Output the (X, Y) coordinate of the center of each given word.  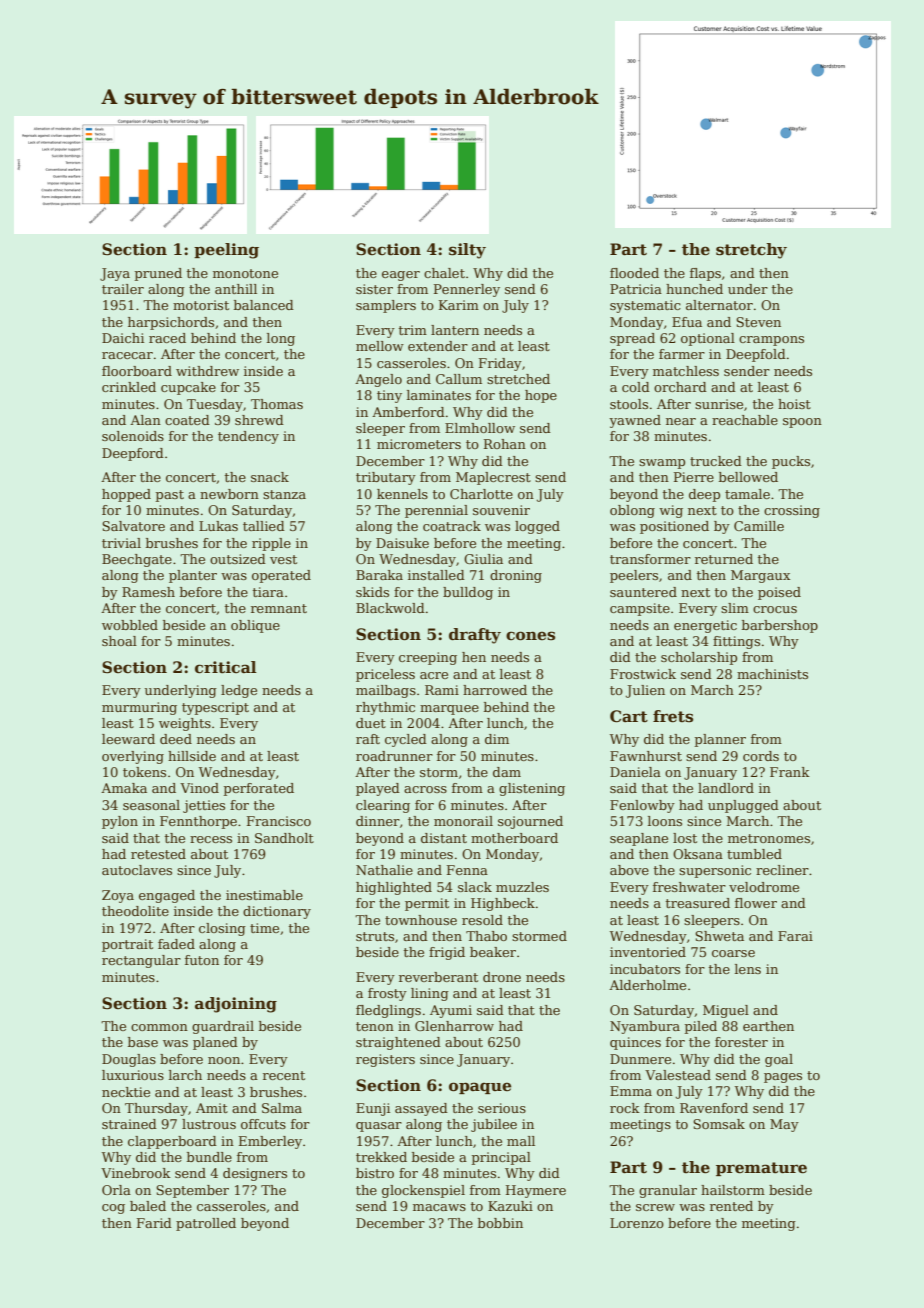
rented (731, 1206)
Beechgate (137, 560)
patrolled (206, 1224)
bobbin (500, 1223)
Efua (687, 322)
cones (530, 636)
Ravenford (714, 1108)
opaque (480, 1088)
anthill (236, 289)
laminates (439, 395)
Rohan (505, 444)
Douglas (129, 1060)
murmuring (139, 708)
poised (779, 593)
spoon (802, 423)
